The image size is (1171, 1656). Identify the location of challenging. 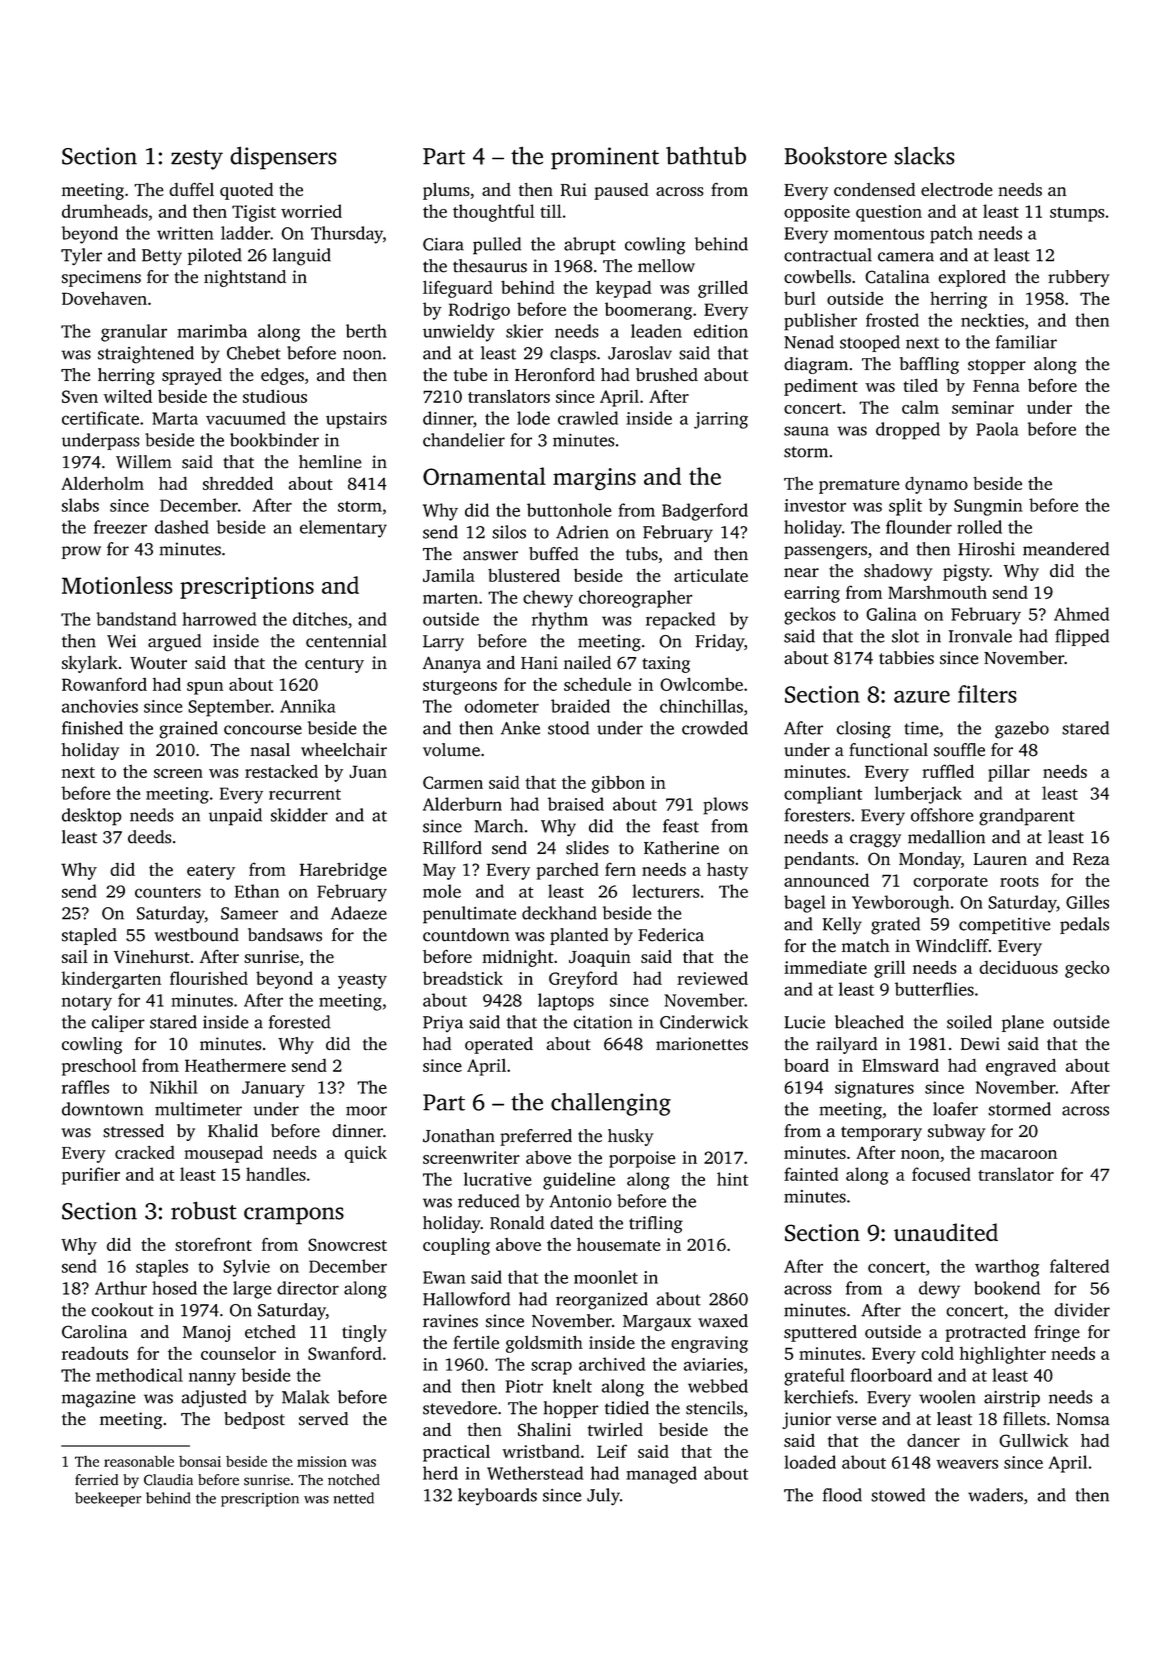
(611, 1104).
